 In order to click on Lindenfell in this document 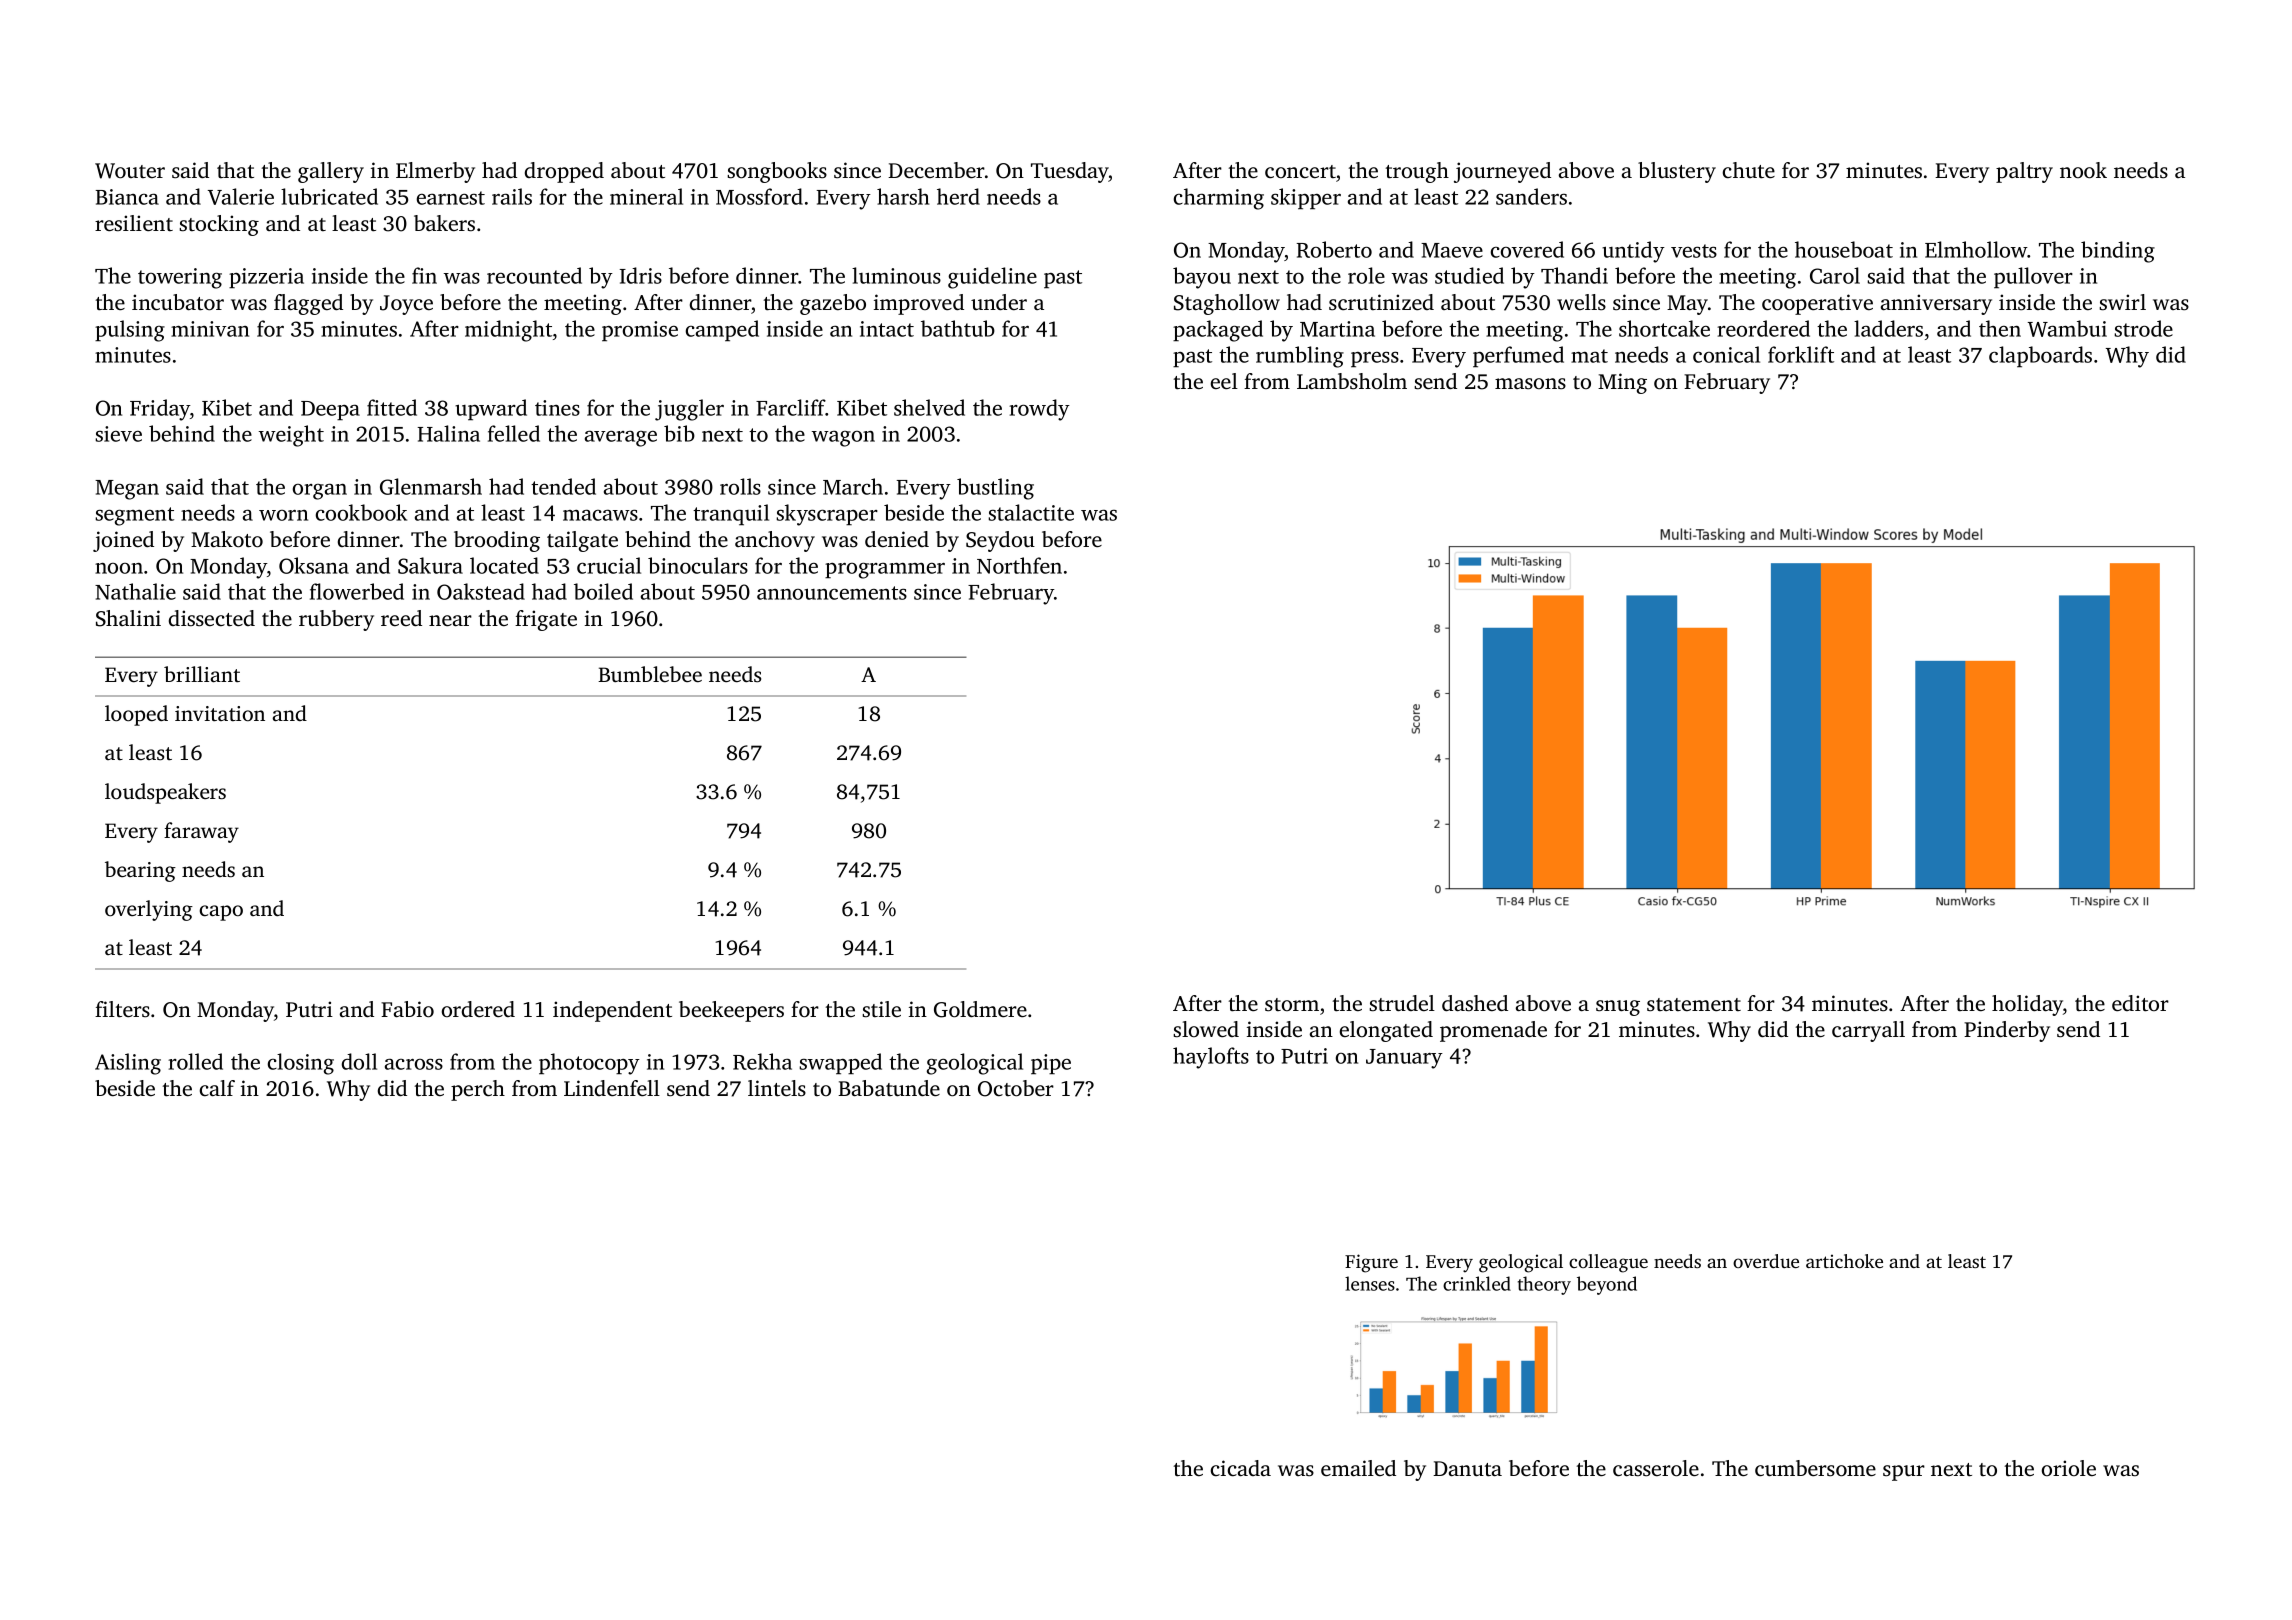, I will do `click(612, 1088)`.
